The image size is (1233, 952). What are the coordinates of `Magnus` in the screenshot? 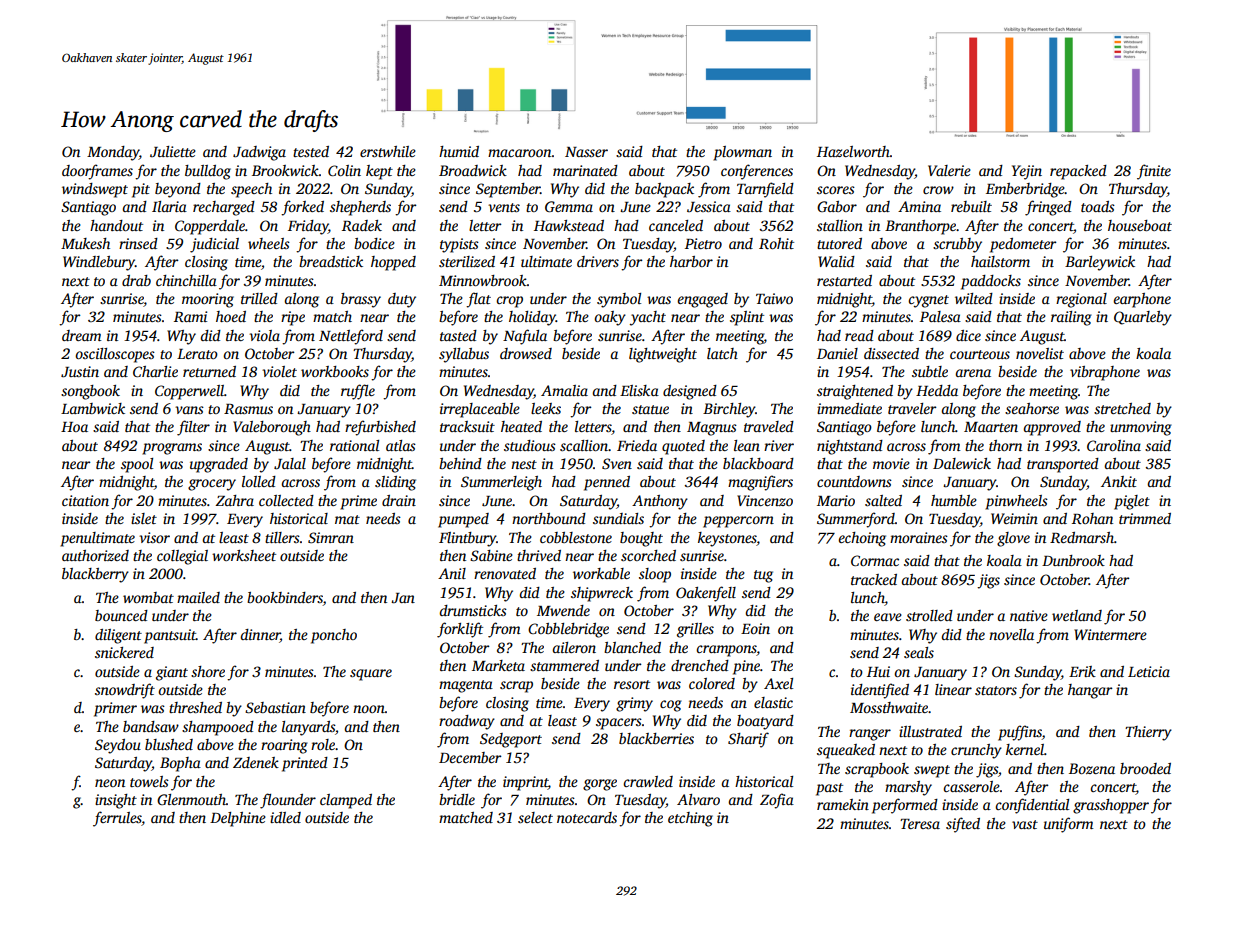 It's located at (712, 429).
